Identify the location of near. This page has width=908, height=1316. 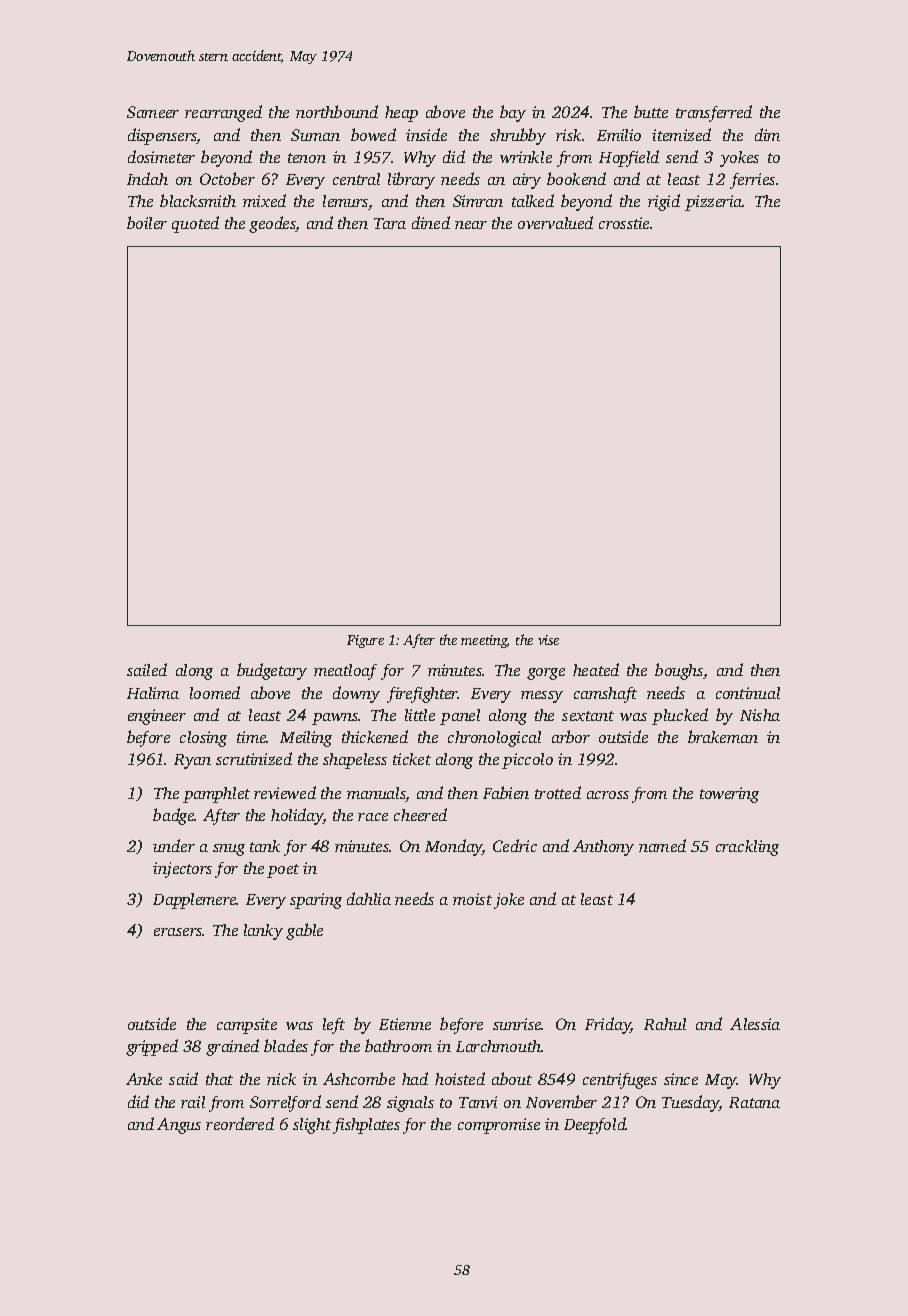
(471, 225).
